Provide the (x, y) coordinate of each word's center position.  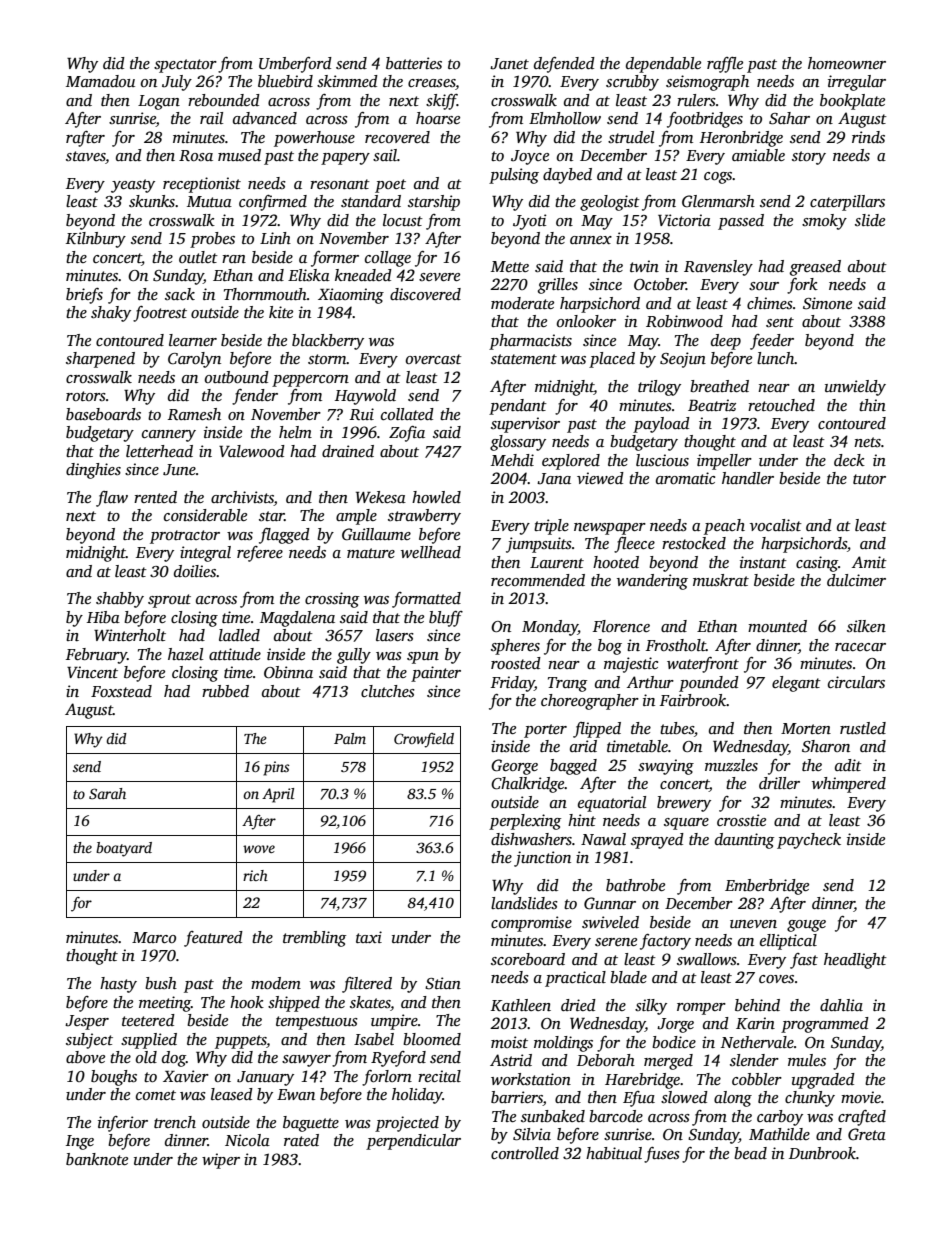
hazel (185, 654)
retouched (781, 405)
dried (578, 1005)
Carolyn (194, 360)
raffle (725, 65)
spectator (185, 66)
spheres (515, 647)
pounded (709, 684)
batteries (414, 63)
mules (807, 1060)
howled (436, 497)
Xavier (186, 1076)
